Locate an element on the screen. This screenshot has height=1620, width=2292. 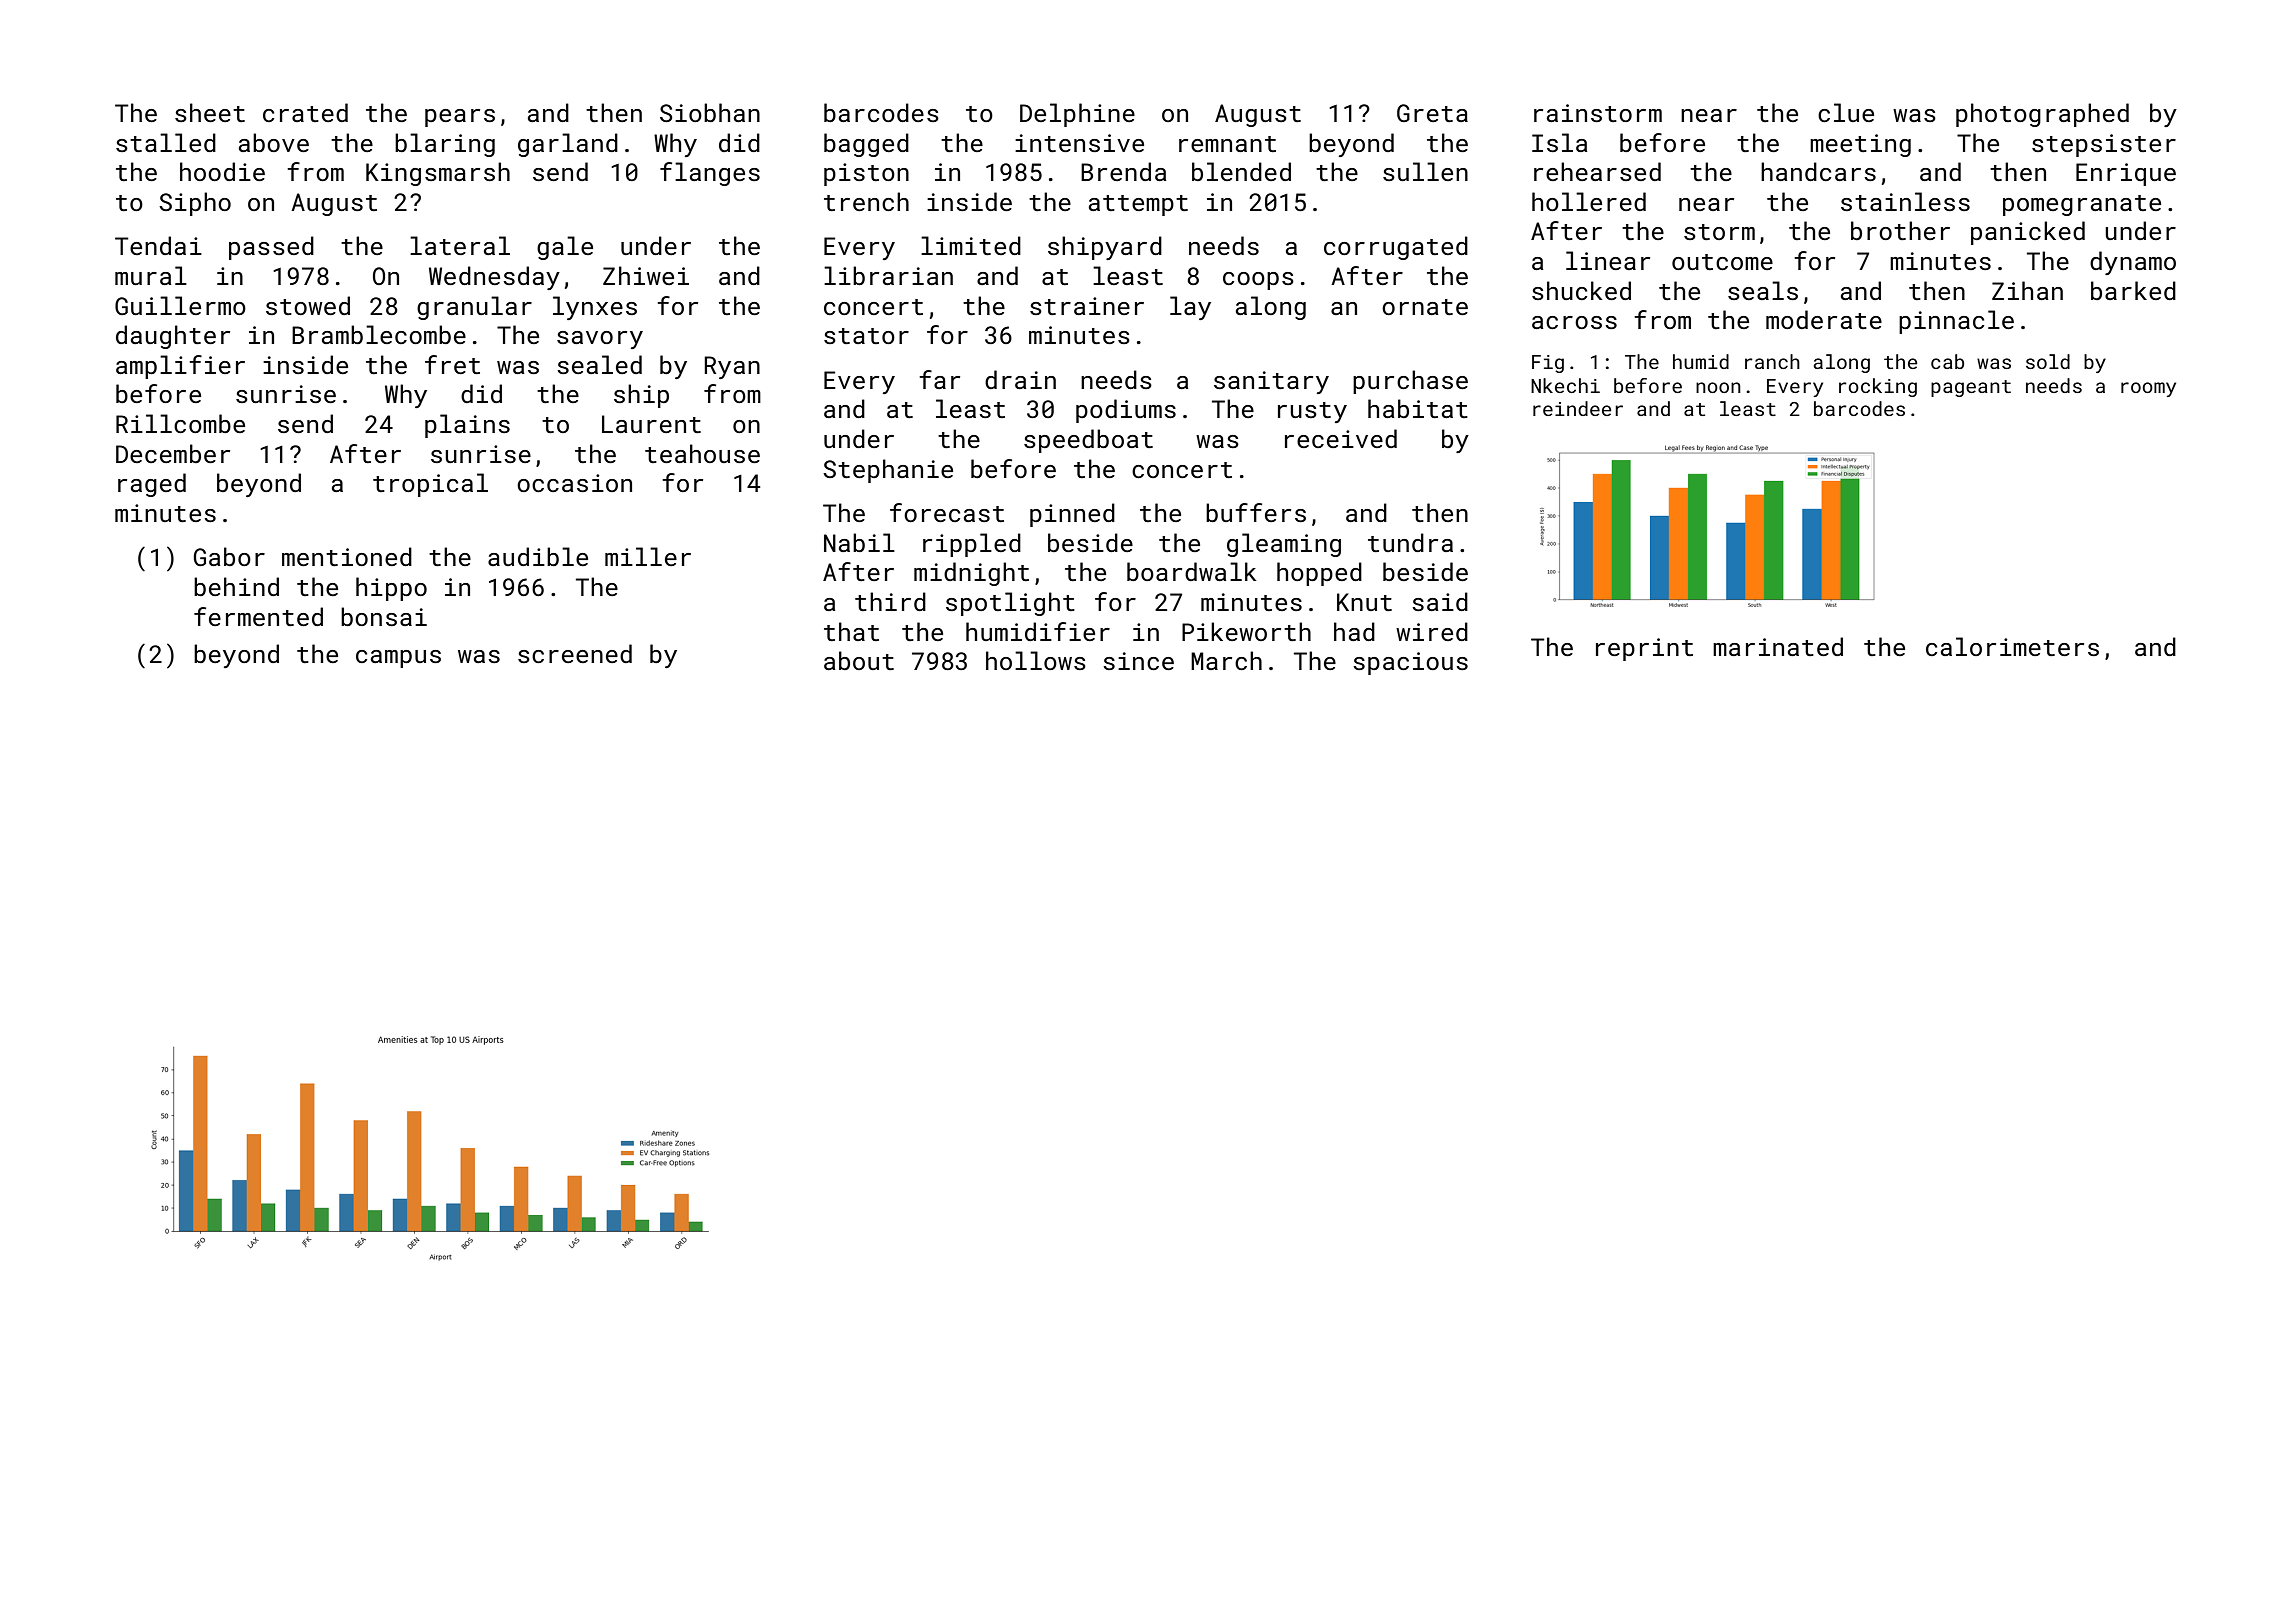
clue is located at coordinates (1846, 112).
